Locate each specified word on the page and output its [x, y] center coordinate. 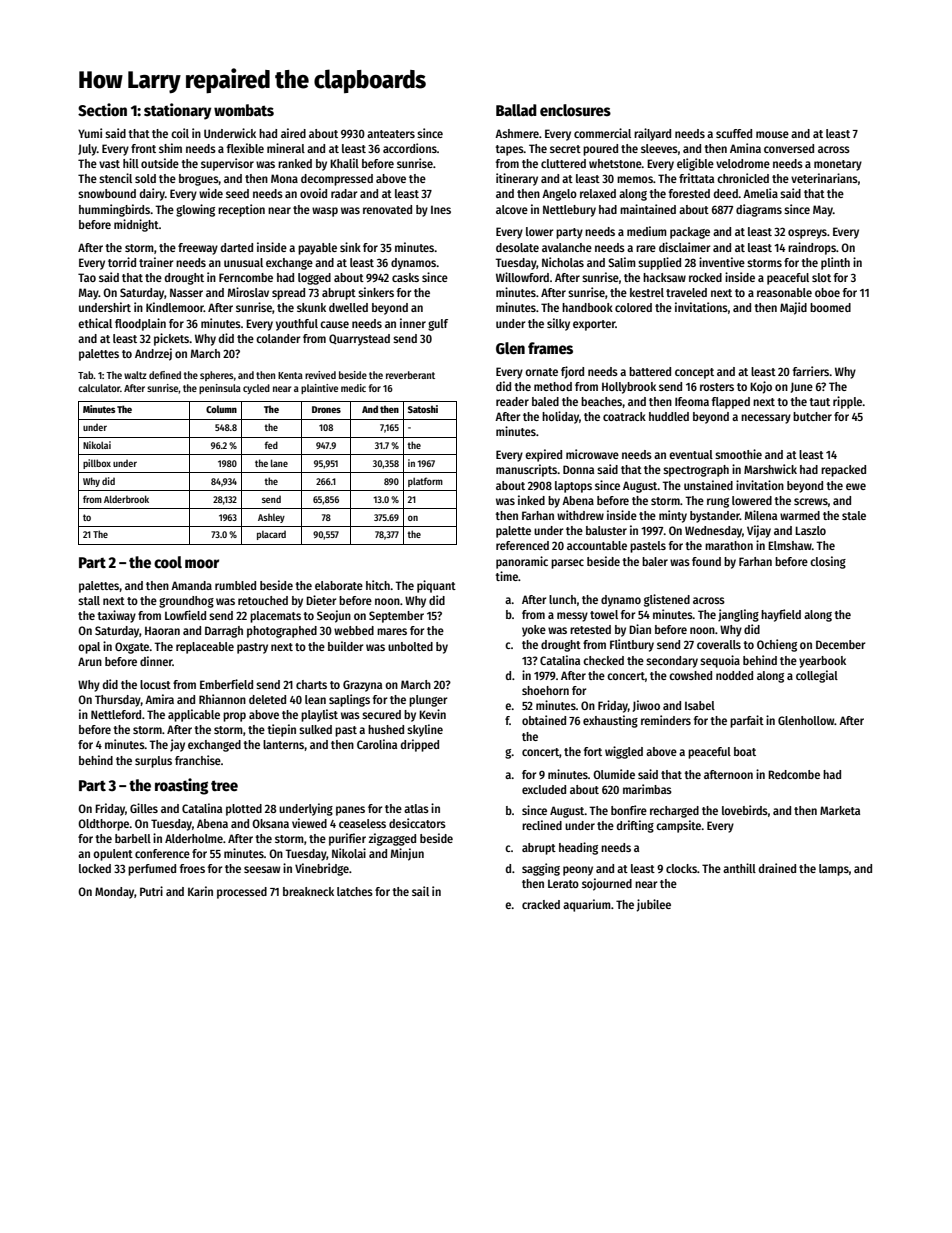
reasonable [784, 292]
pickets [172, 339]
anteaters [391, 134]
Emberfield [226, 684]
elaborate [339, 585]
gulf [438, 325]
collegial [817, 676]
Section [102, 110]
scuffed [734, 133]
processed [242, 893]
